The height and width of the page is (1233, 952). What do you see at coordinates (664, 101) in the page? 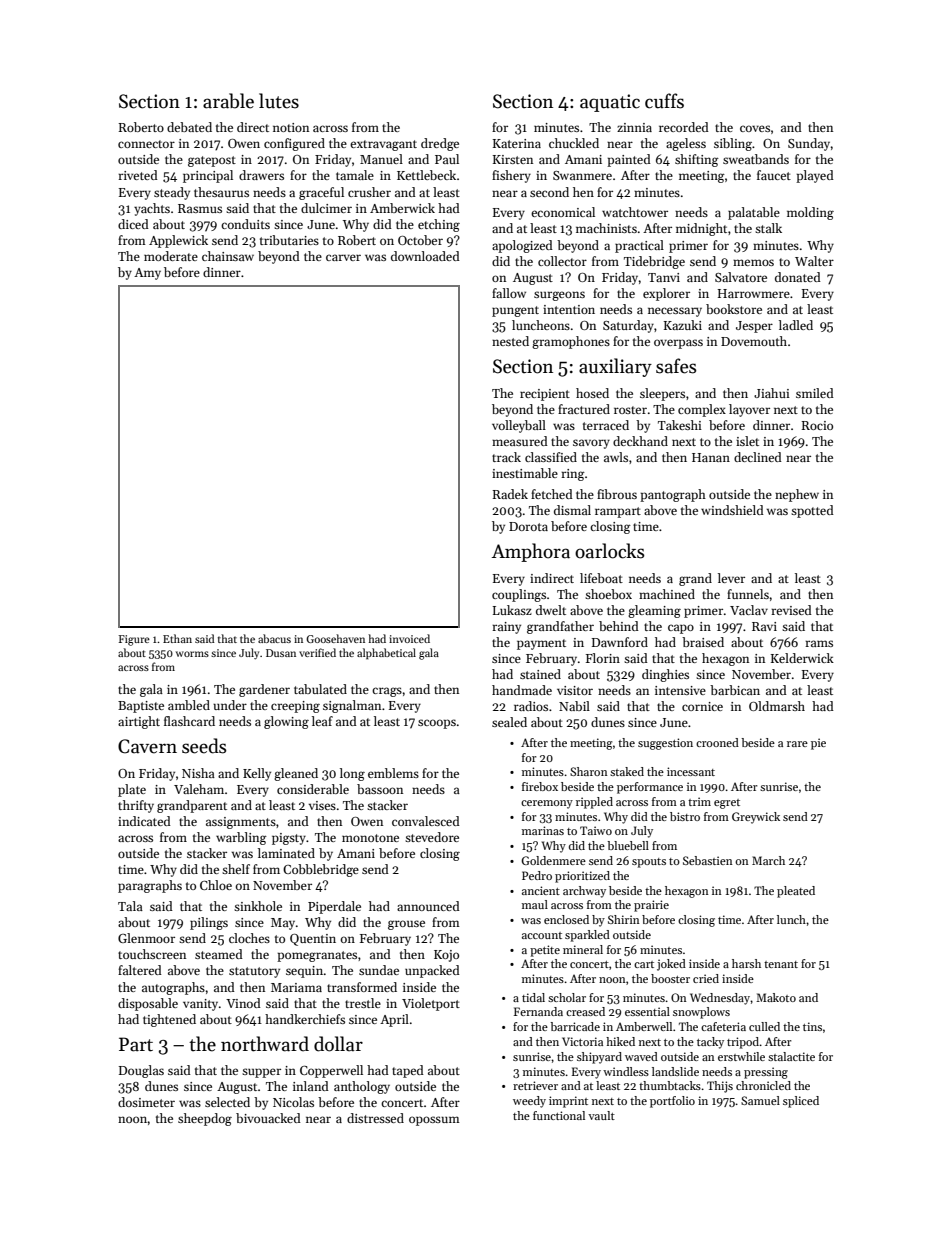
I see `cuffs` at bounding box center [664, 101].
